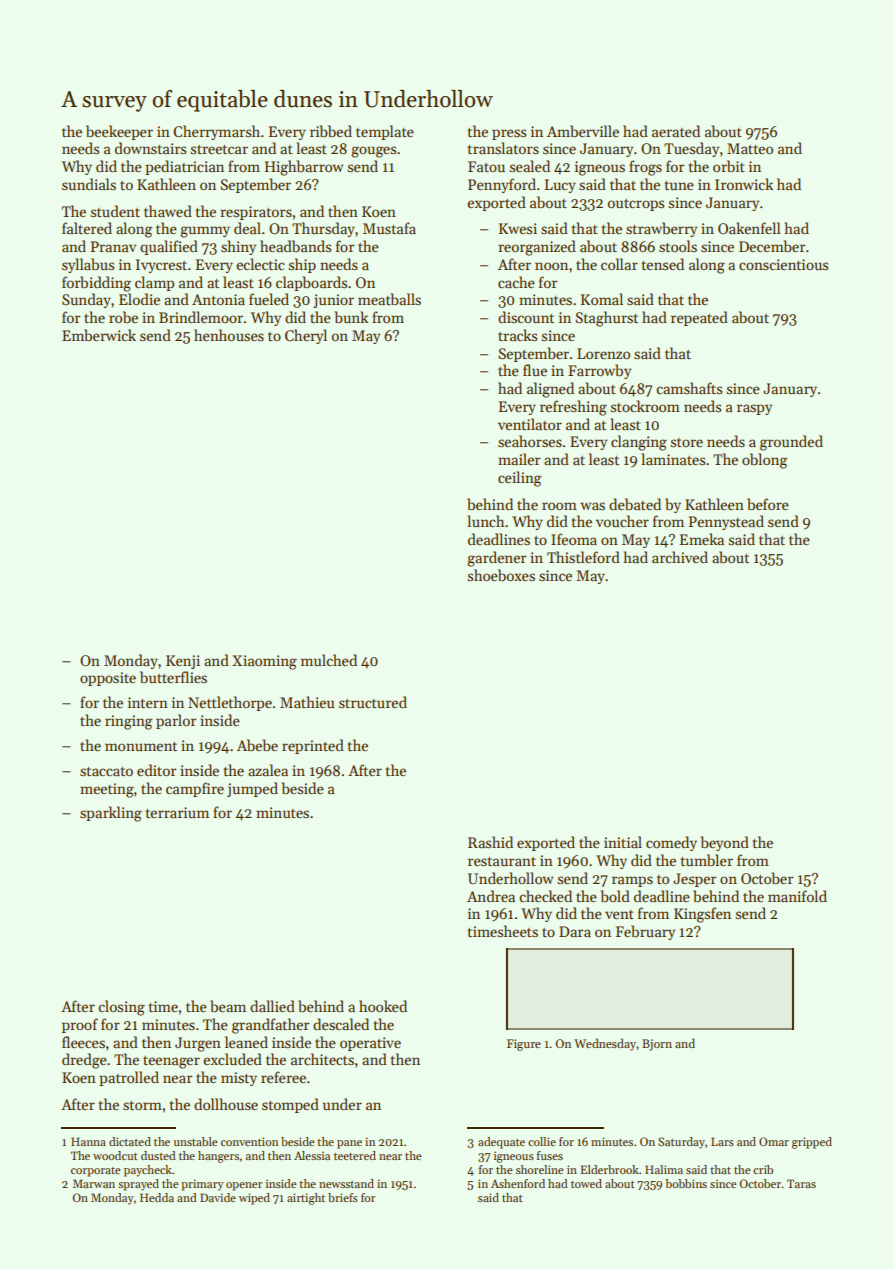  What do you see at coordinates (680, 557) in the image?
I see `archived` at bounding box center [680, 557].
